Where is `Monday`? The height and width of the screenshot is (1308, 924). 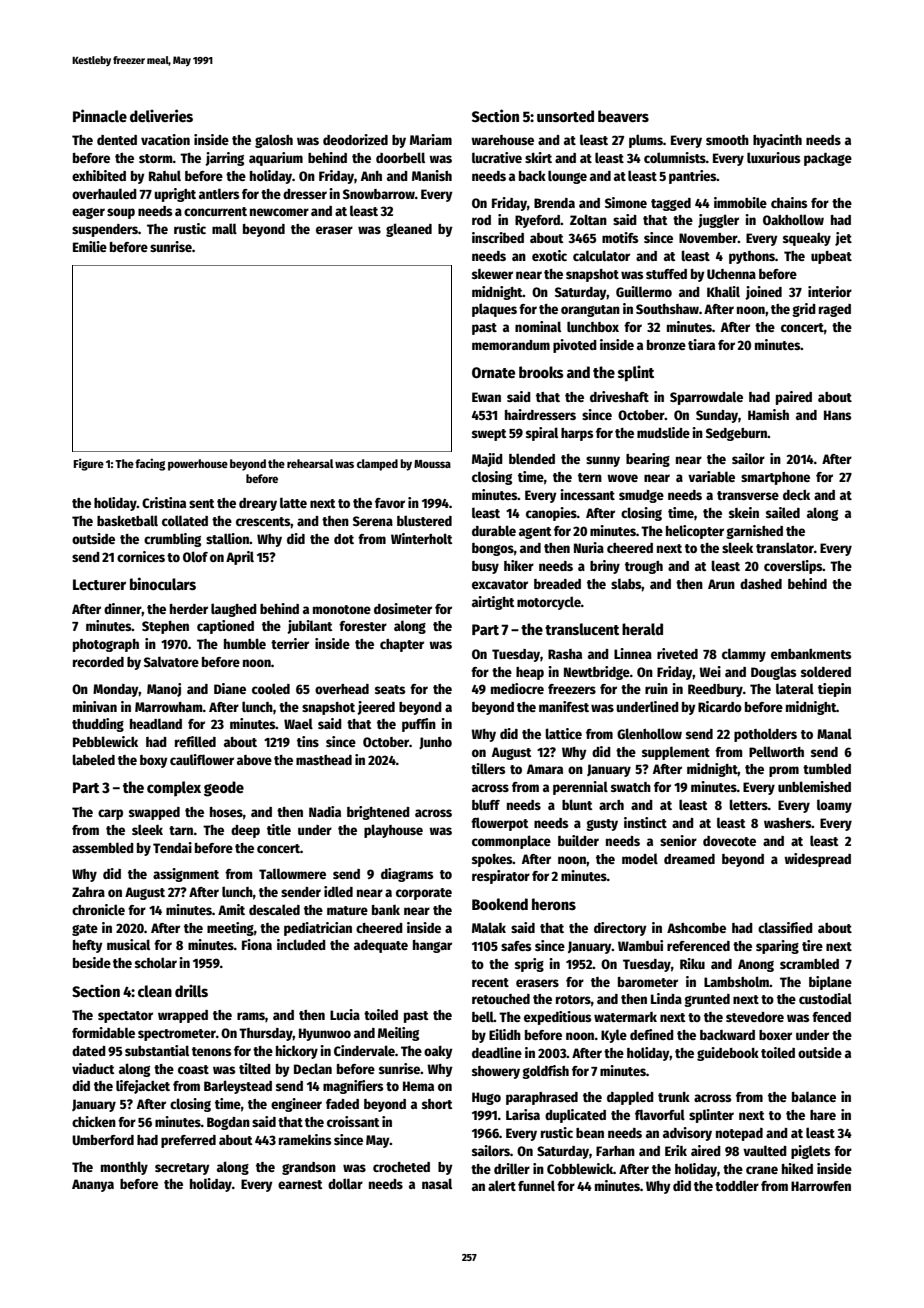
Monday is located at coordinates (116, 690).
